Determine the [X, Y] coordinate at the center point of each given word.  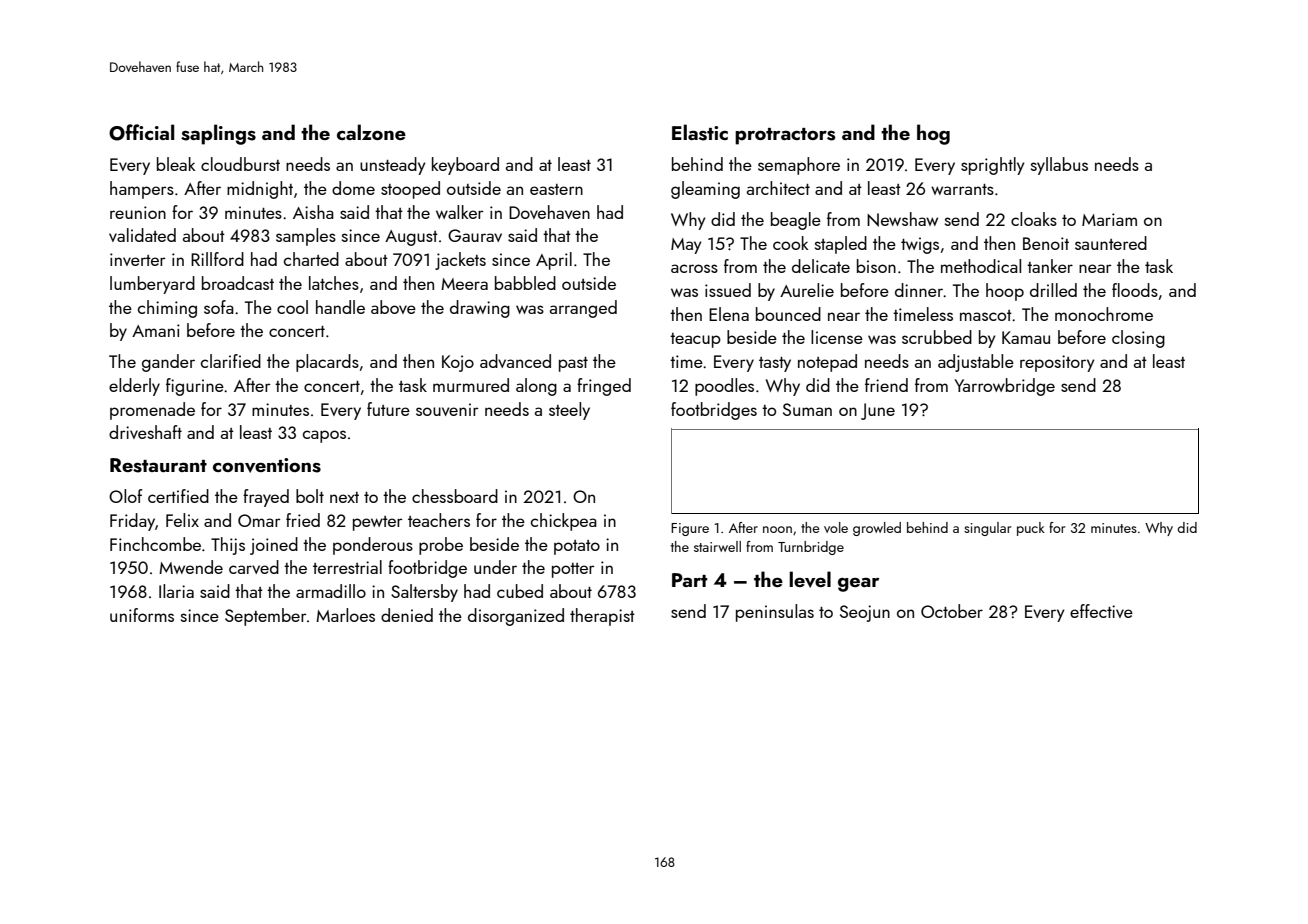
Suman [807, 409]
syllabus [1059, 166]
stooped [410, 190]
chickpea [564, 522]
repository [1057, 363]
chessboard [455, 496]
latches [334, 283]
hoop [1005, 292]
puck [1031, 529]
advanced [515, 361]
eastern [556, 189]
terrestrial [347, 567]
